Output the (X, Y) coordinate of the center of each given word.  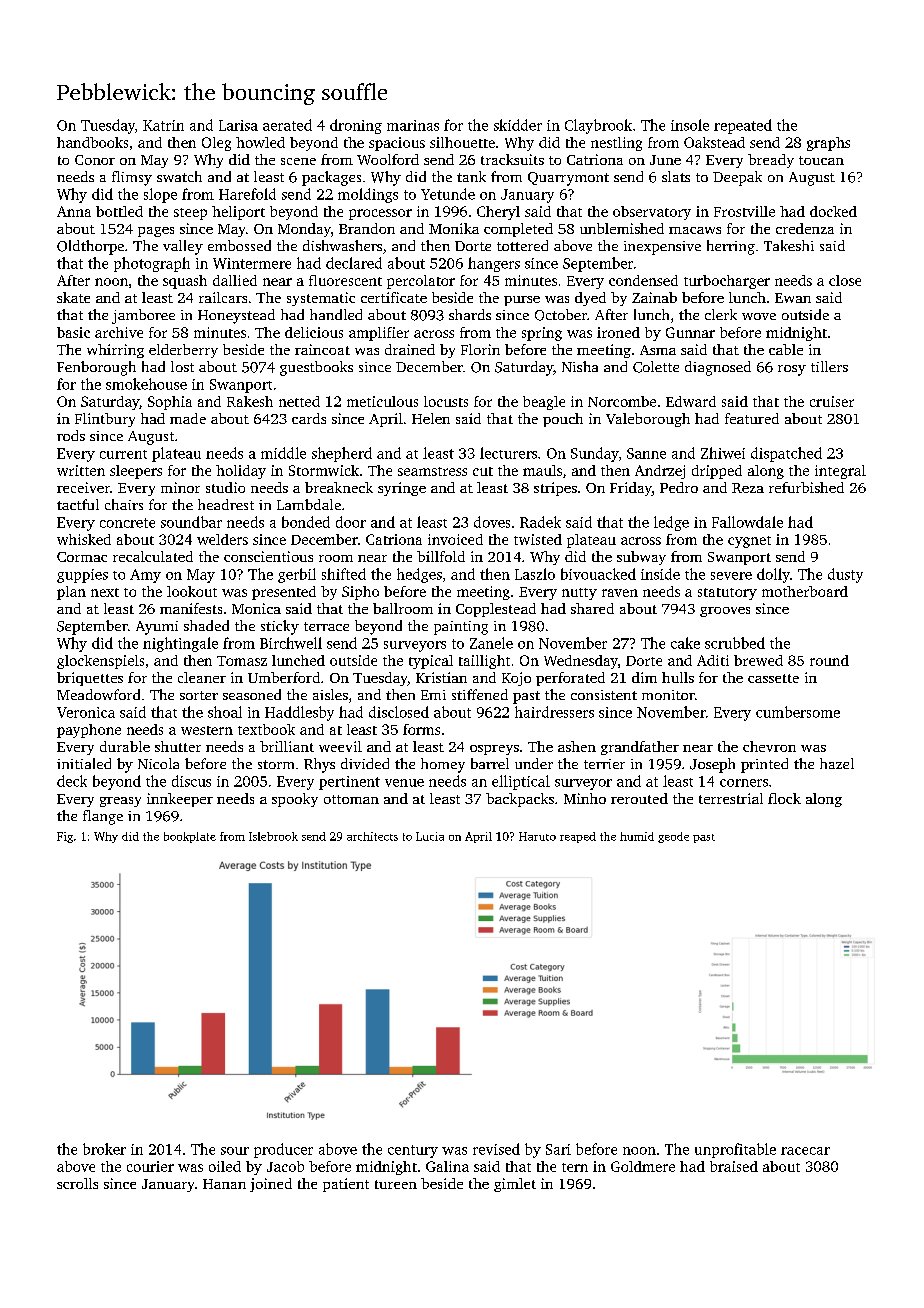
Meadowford (98, 694)
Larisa (238, 125)
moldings (368, 195)
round (829, 660)
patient (346, 1185)
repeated (743, 126)
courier (150, 1166)
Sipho (360, 593)
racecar (805, 1151)
